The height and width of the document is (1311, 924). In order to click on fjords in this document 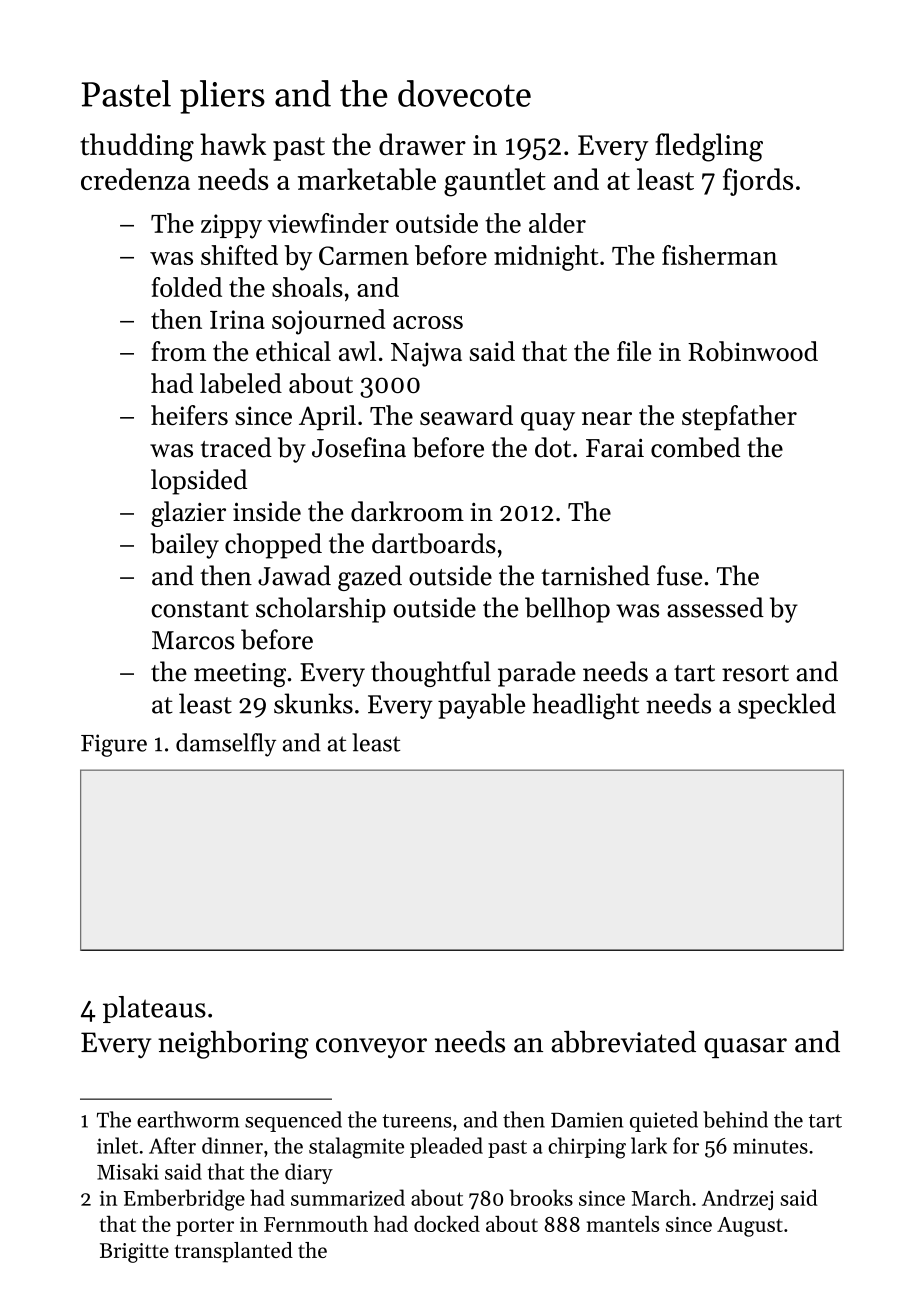, I will do `click(758, 182)`.
